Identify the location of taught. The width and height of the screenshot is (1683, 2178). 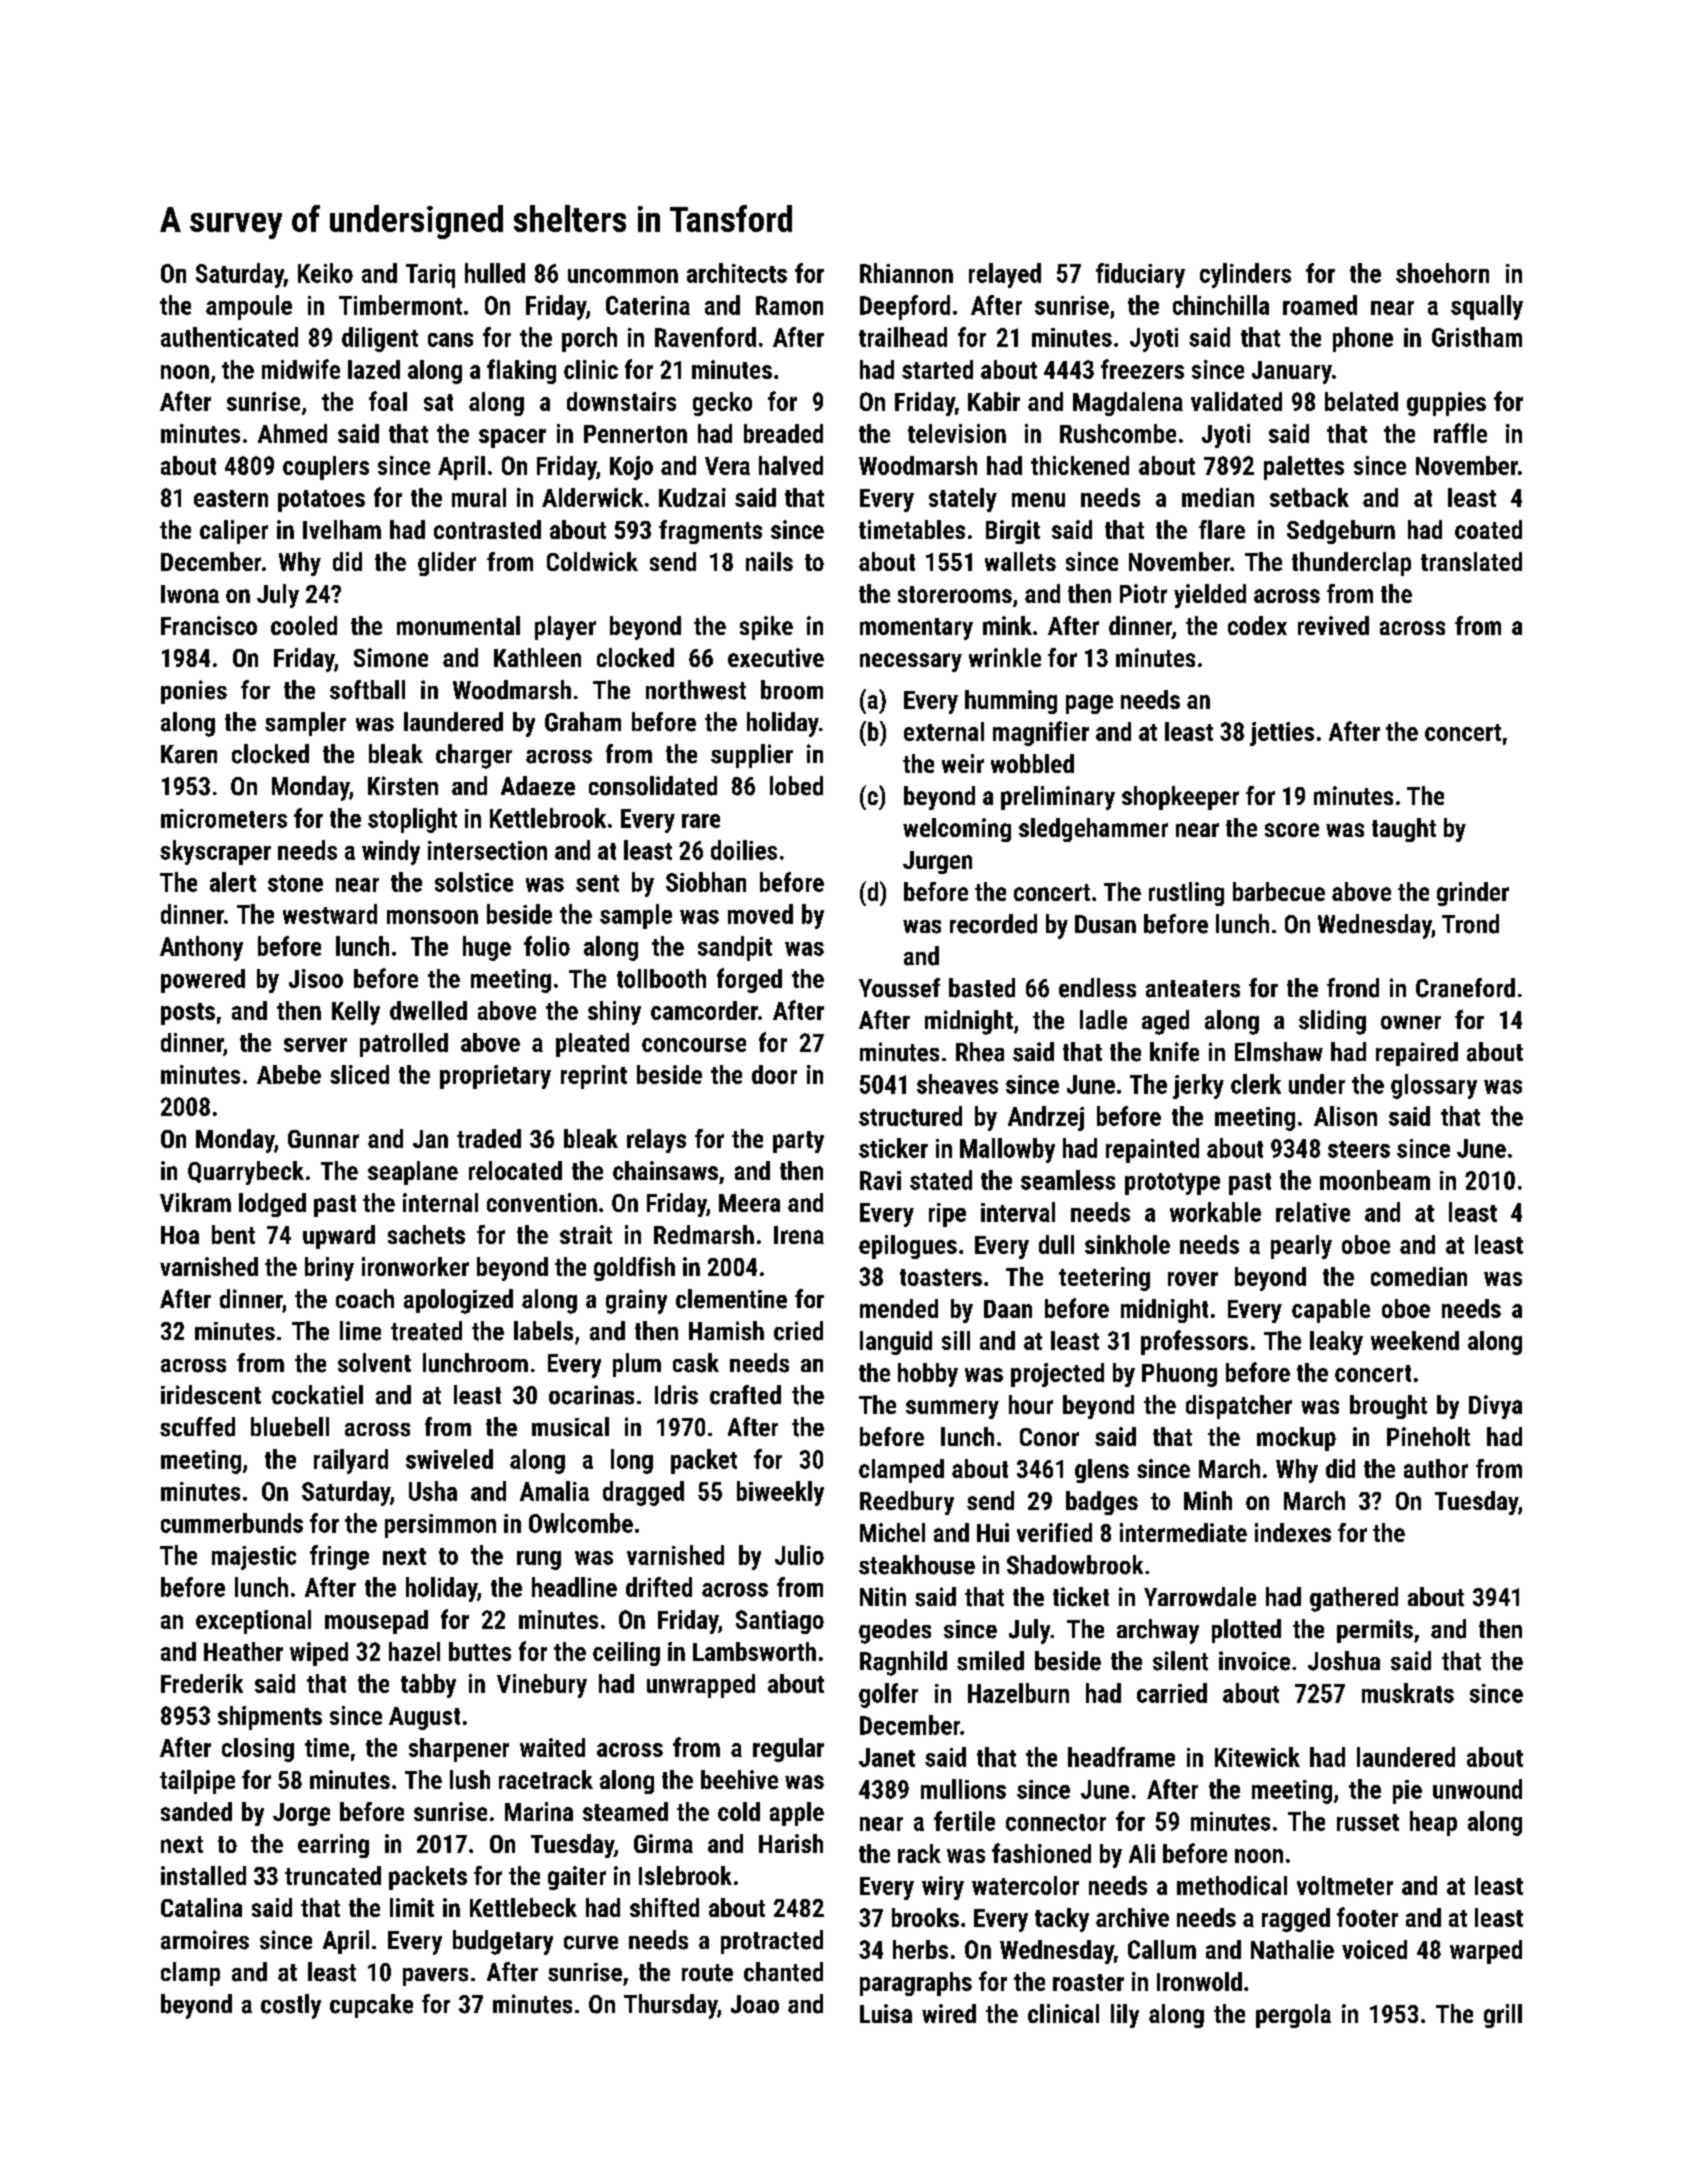
(1404, 830).
